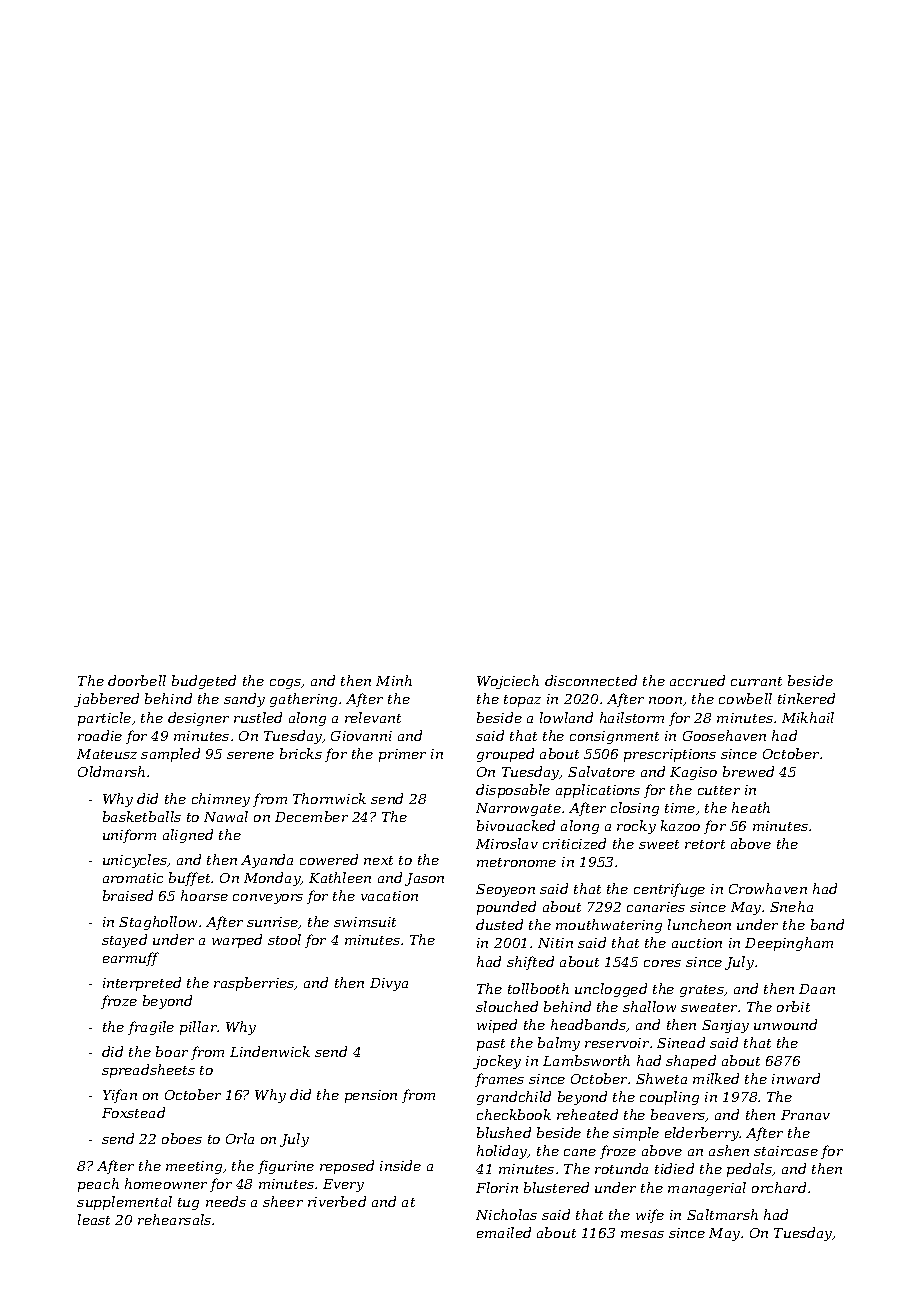 The width and height of the screenshot is (924, 1314). What do you see at coordinates (661, 1078) in the screenshot?
I see `Shweta` at bounding box center [661, 1078].
